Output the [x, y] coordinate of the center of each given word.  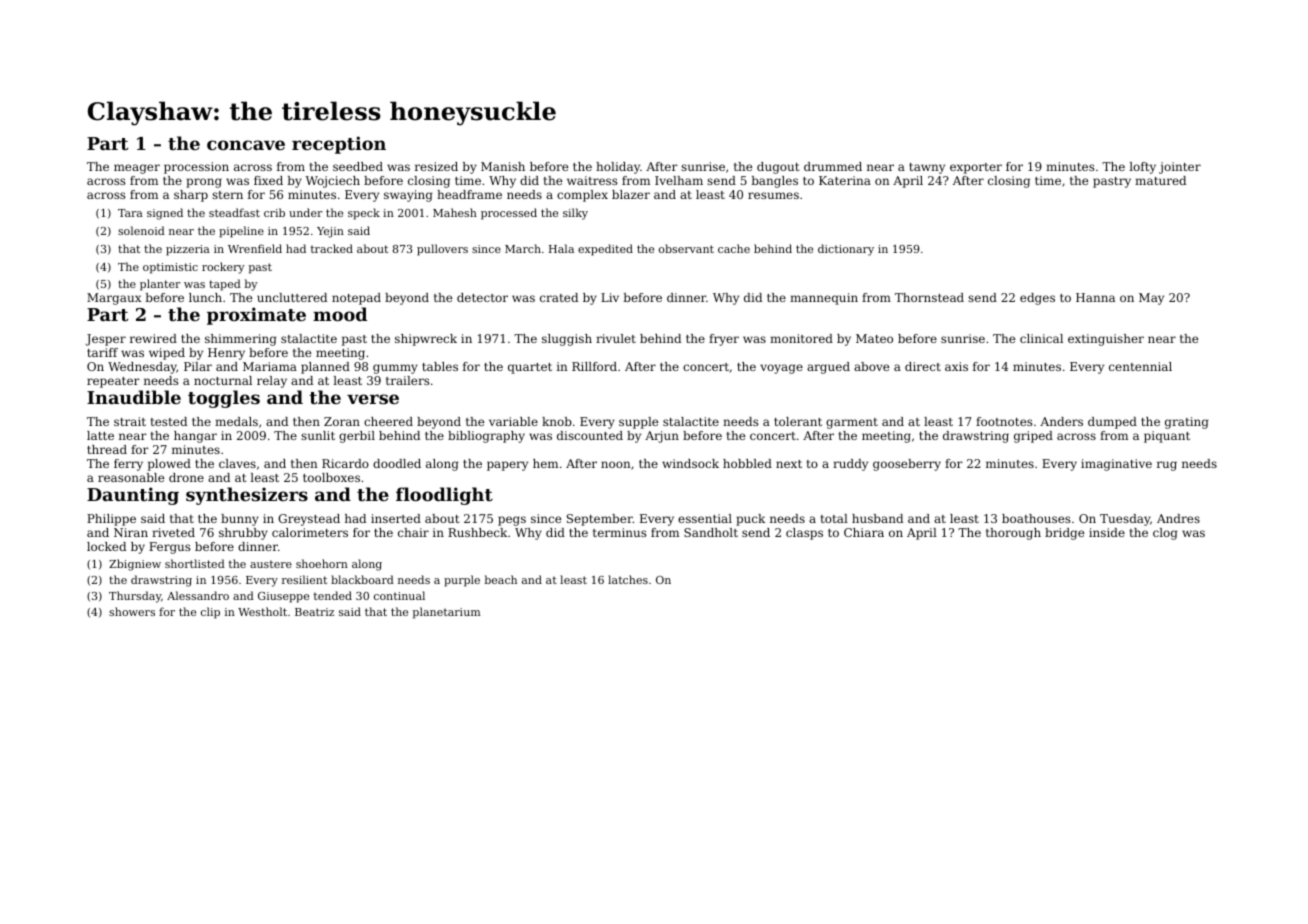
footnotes [1004, 421]
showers [132, 611]
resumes [773, 195]
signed [165, 214]
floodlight [444, 496]
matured [1160, 180]
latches [628, 579]
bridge [1064, 534]
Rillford [594, 366]
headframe [469, 194]
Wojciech [332, 182]
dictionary [846, 250]
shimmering [240, 340]
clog [1165, 534]
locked [106, 546]
